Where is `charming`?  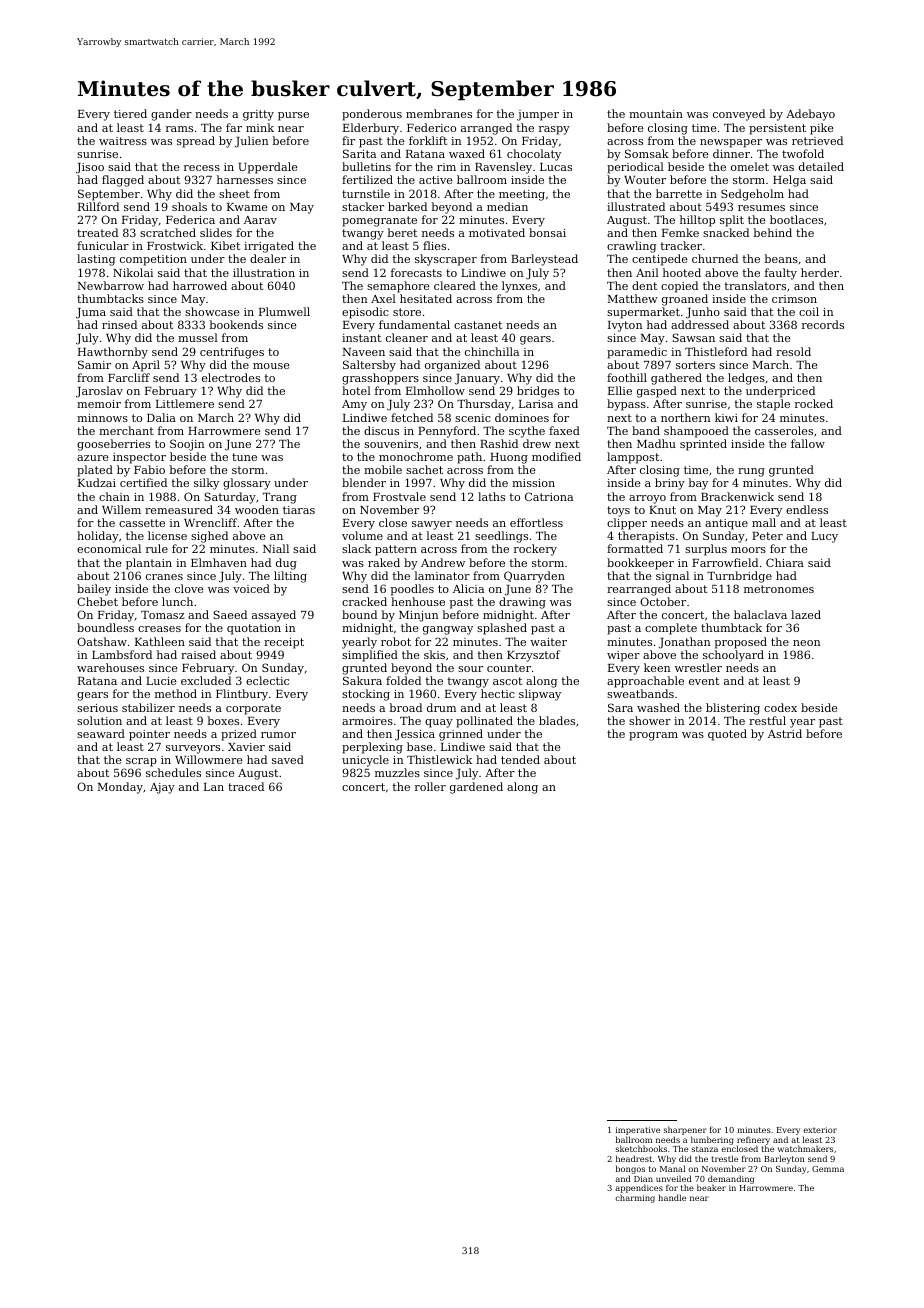 charming is located at coordinates (635, 1198).
